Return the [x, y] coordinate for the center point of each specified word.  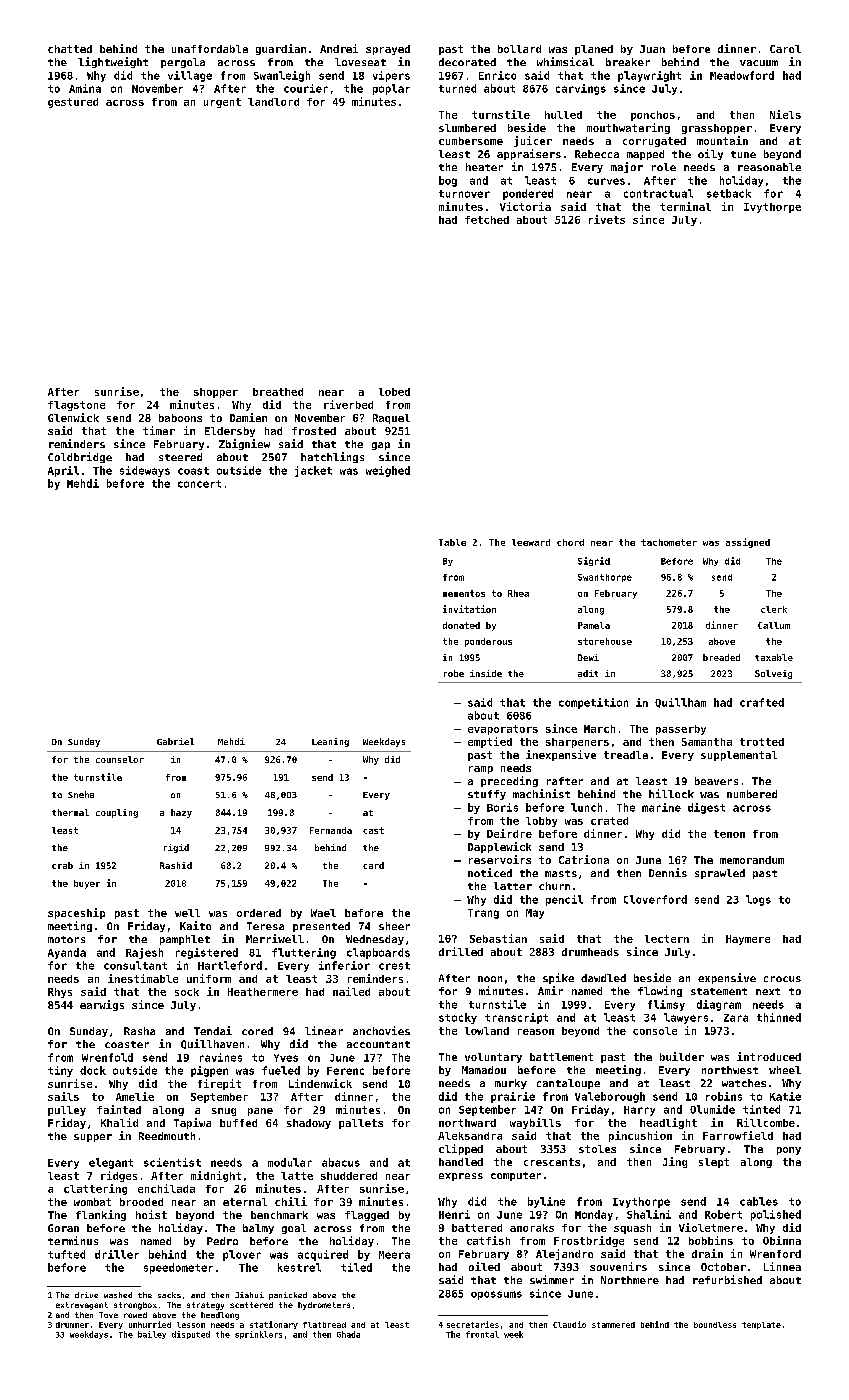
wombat [92, 1202]
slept [714, 1163]
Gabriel [175, 741]
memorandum [752, 860]
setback [729, 193]
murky [511, 1084]
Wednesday [375, 940]
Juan [652, 49]
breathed [278, 392]
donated [461, 625]
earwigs [102, 1005]
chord [570, 542]
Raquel [391, 419]
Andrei [339, 48]
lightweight [113, 62]
